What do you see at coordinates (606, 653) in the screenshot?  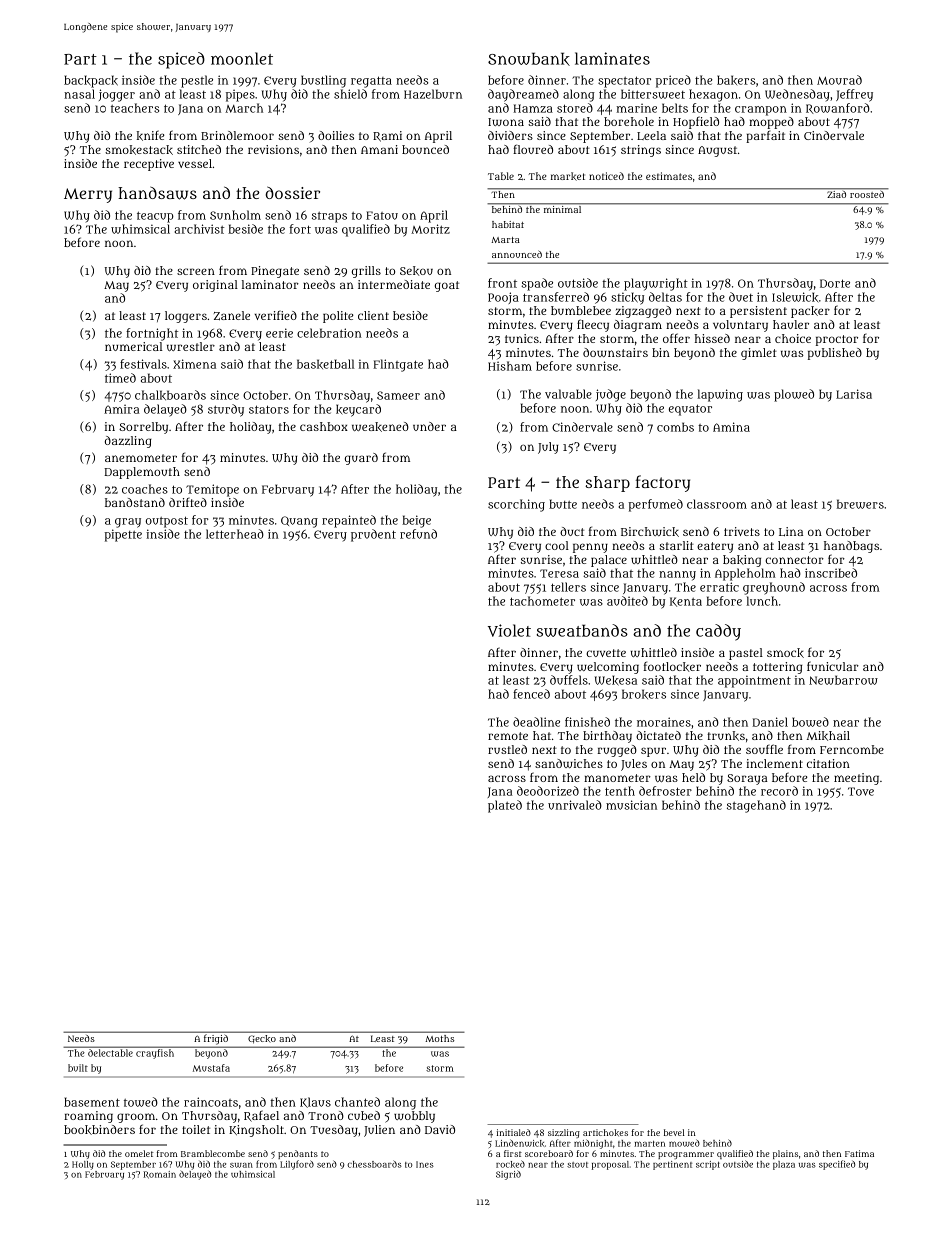 I see `cuvette` at bounding box center [606, 653].
